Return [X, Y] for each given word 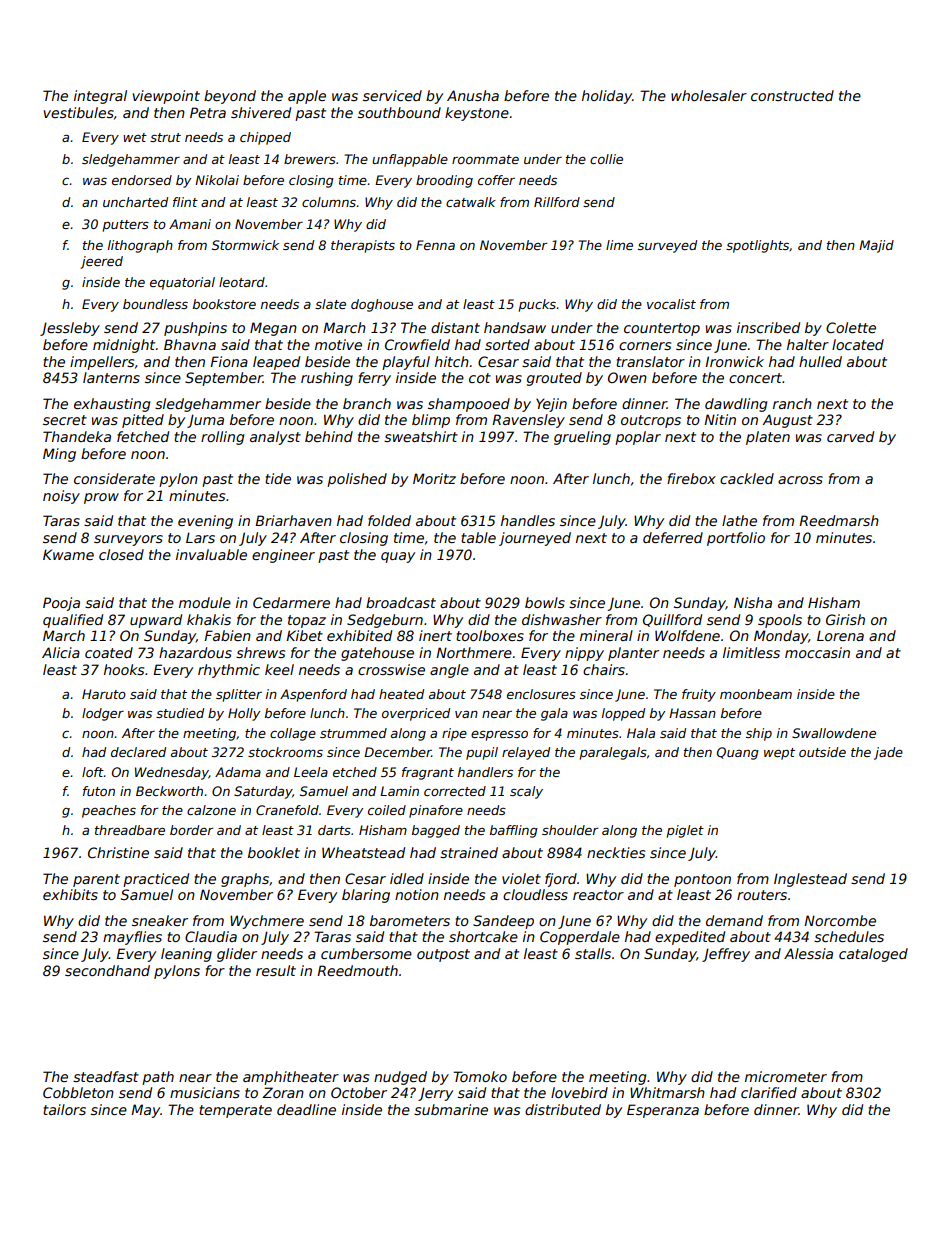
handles [528, 520]
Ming [59, 455]
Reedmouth [357, 970]
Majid [876, 246]
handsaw [515, 327]
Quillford [672, 620]
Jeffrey [726, 955]
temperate [235, 1111]
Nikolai [217, 180]
